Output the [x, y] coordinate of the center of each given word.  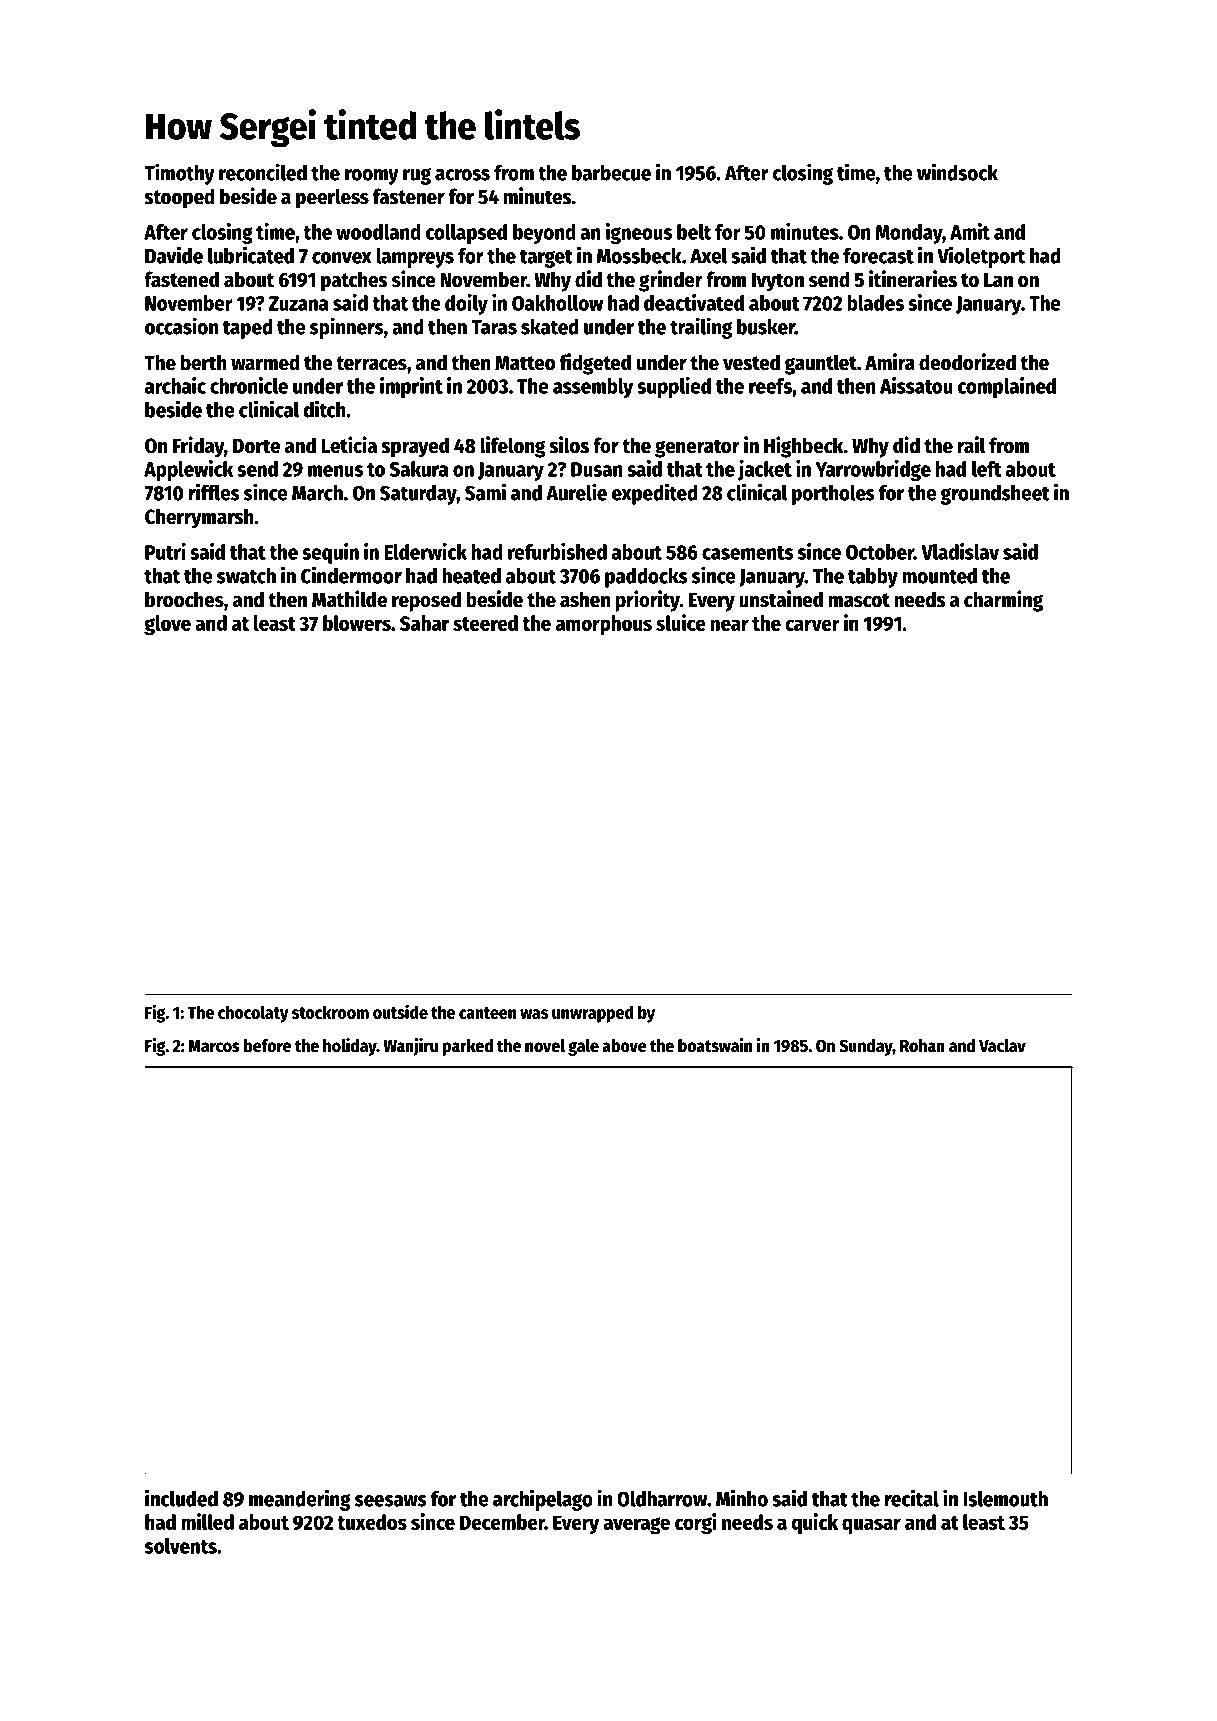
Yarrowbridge [873, 470]
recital [912, 1498]
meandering [300, 1500]
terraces [371, 363]
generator [697, 448]
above [624, 1046]
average [636, 1526]
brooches [184, 599]
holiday [350, 1047]
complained [1007, 387]
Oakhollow [557, 303]
